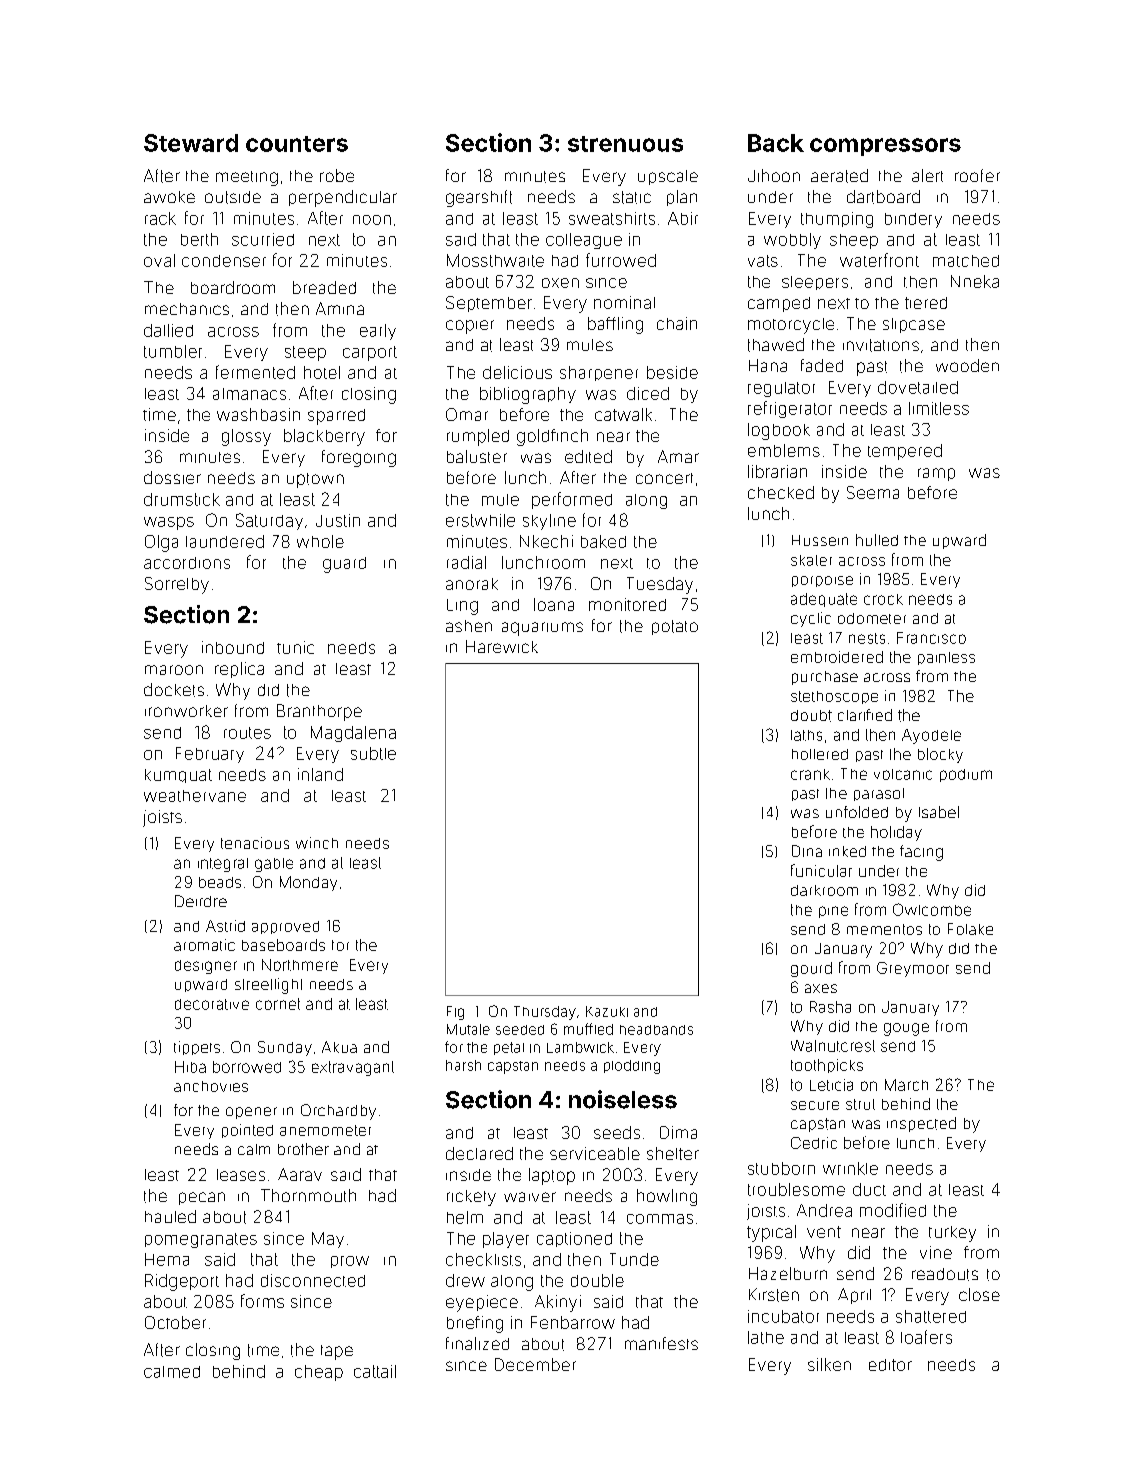 The width and height of the screenshot is (1144, 1480). What do you see at coordinates (167, 1259) in the screenshot?
I see `Hema` at bounding box center [167, 1259].
